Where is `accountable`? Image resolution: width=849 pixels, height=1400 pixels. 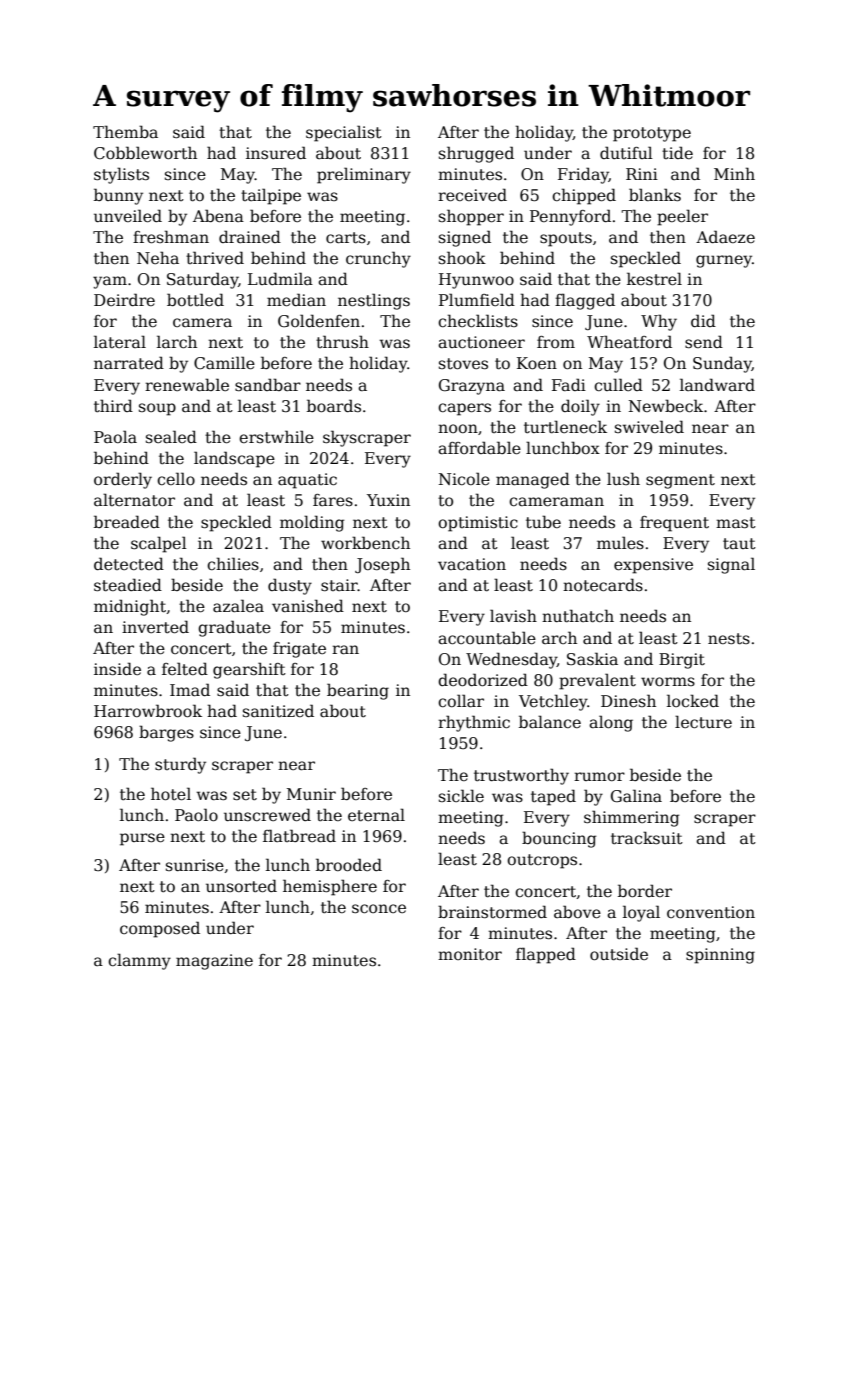
accountable is located at coordinates (487, 638).
